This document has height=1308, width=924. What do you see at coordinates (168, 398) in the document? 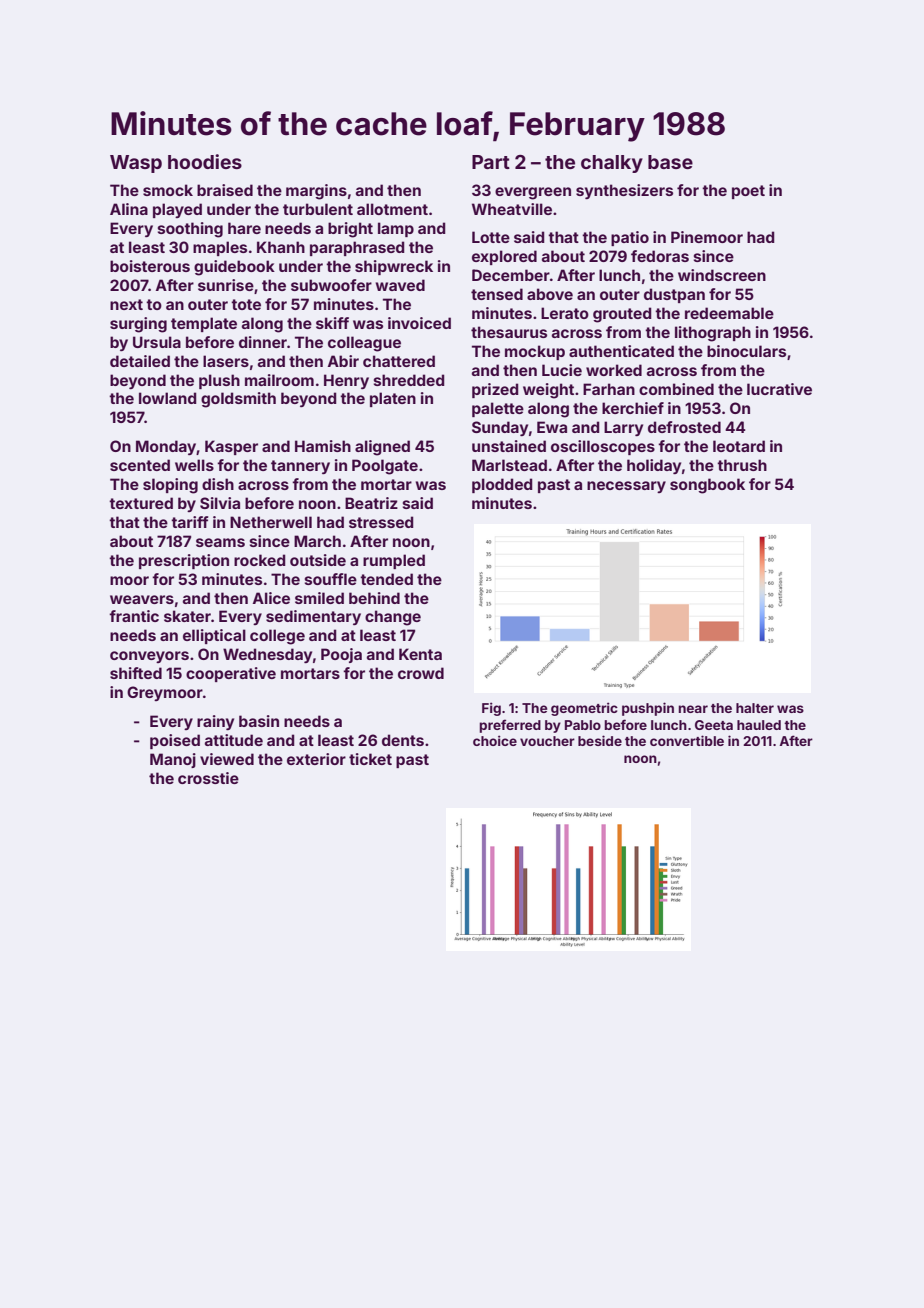
I see `lowland` at bounding box center [168, 398].
